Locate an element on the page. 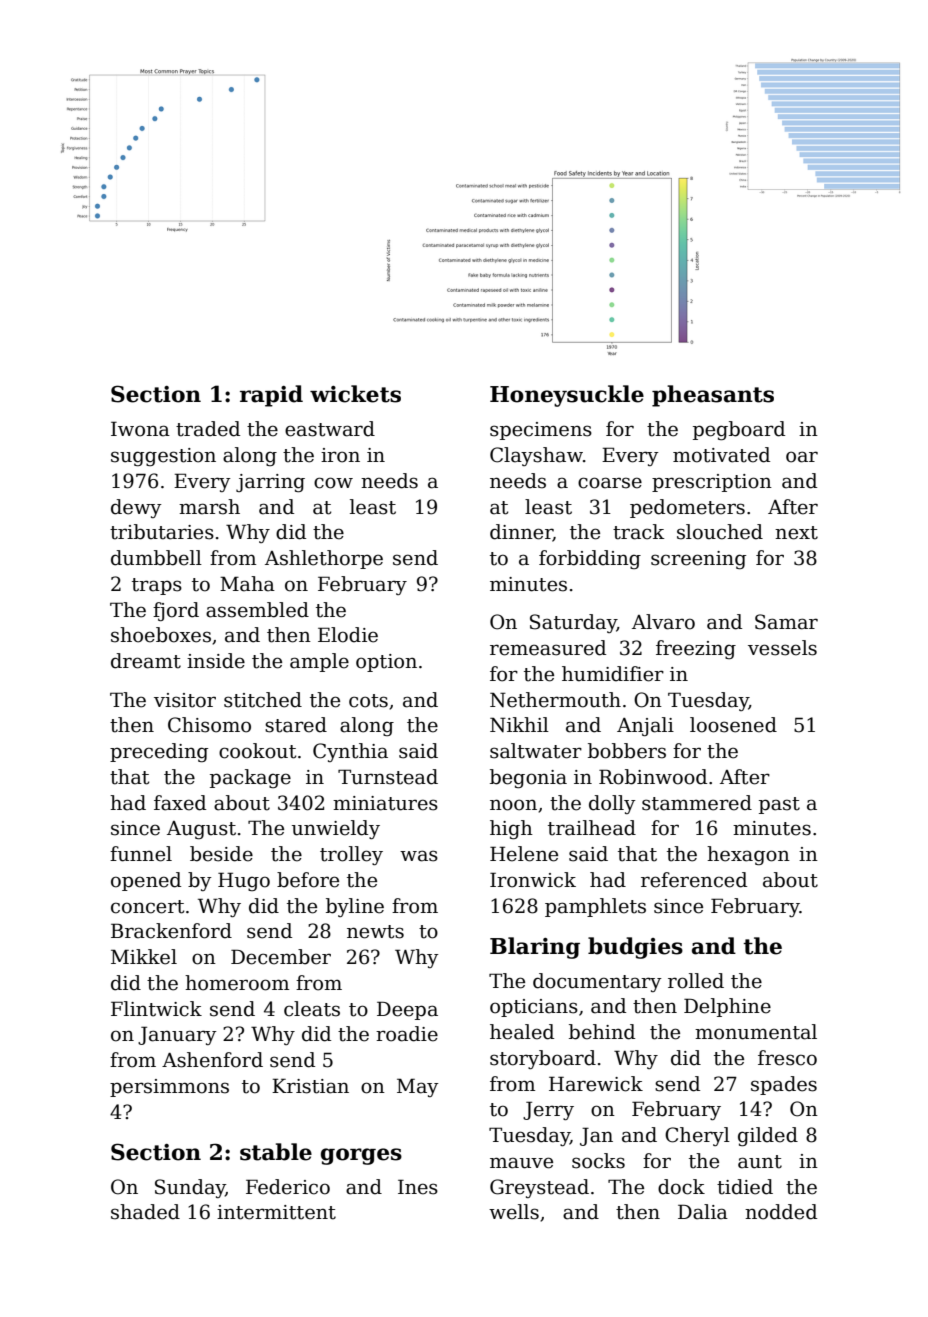  pheasants is located at coordinates (713, 396).
